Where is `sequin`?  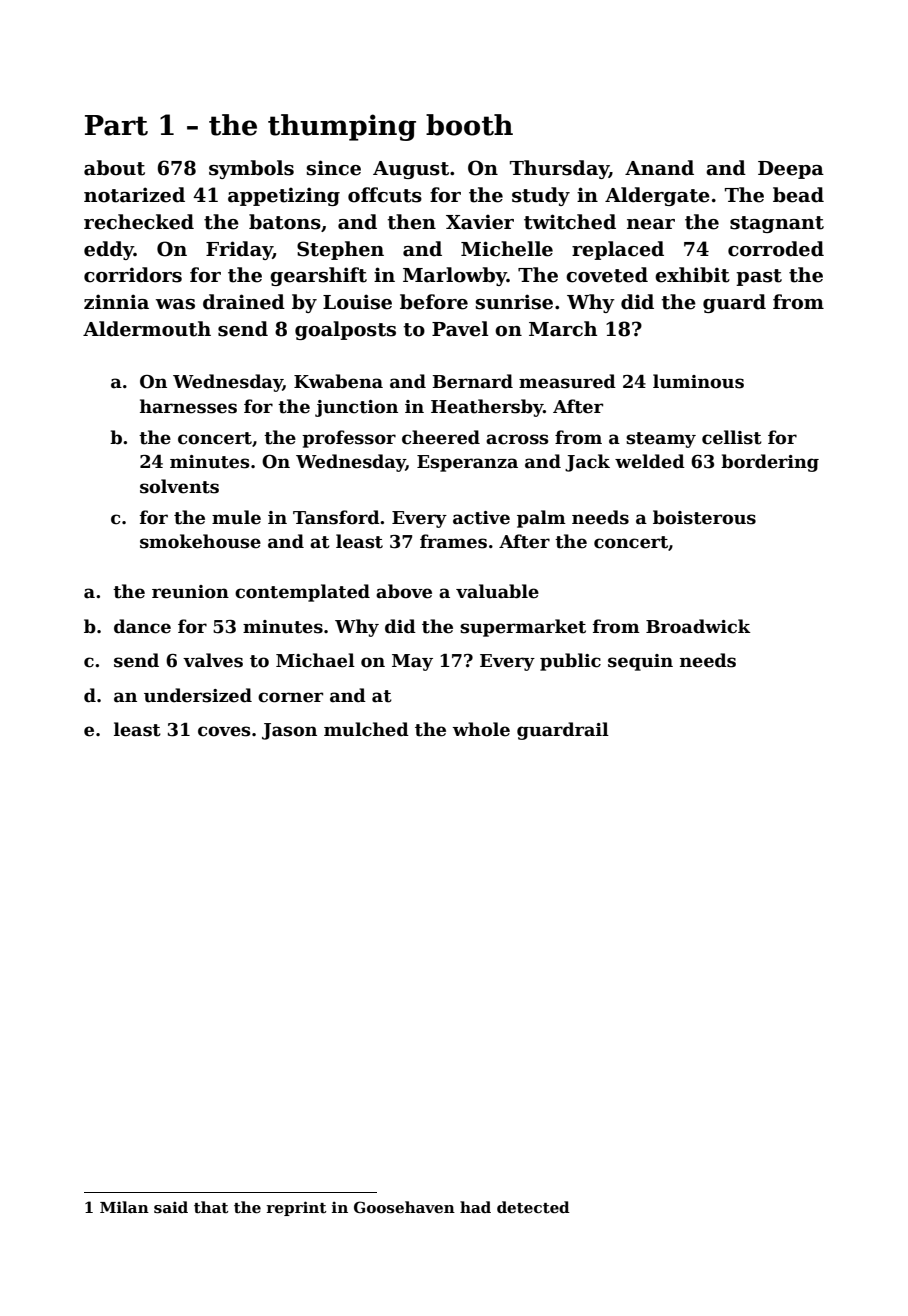 sequin is located at coordinates (640, 662).
